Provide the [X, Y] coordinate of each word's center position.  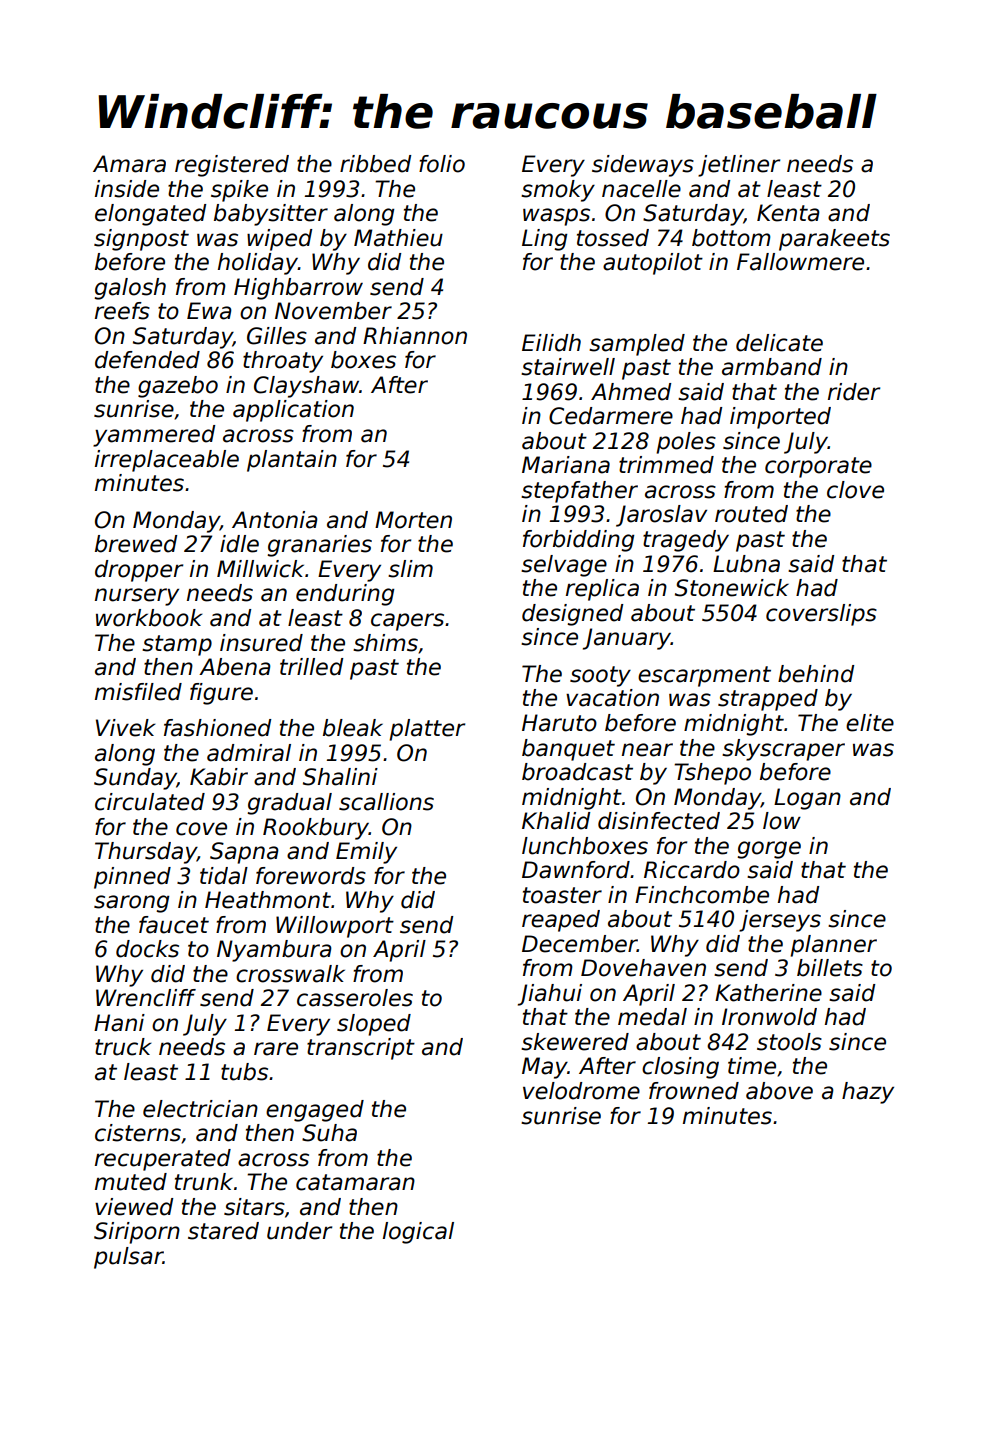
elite [870, 723]
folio [442, 164]
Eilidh [551, 343]
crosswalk [290, 974]
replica [602, 590]
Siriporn [137, 1233]
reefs [122, 311]
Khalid [556, 821]
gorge [769, 850]
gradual [289, 804]
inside [127, 189]
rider [854, 392]
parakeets [834, 240]
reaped [561, 921]
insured [261, 643]
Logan [807, 799]
